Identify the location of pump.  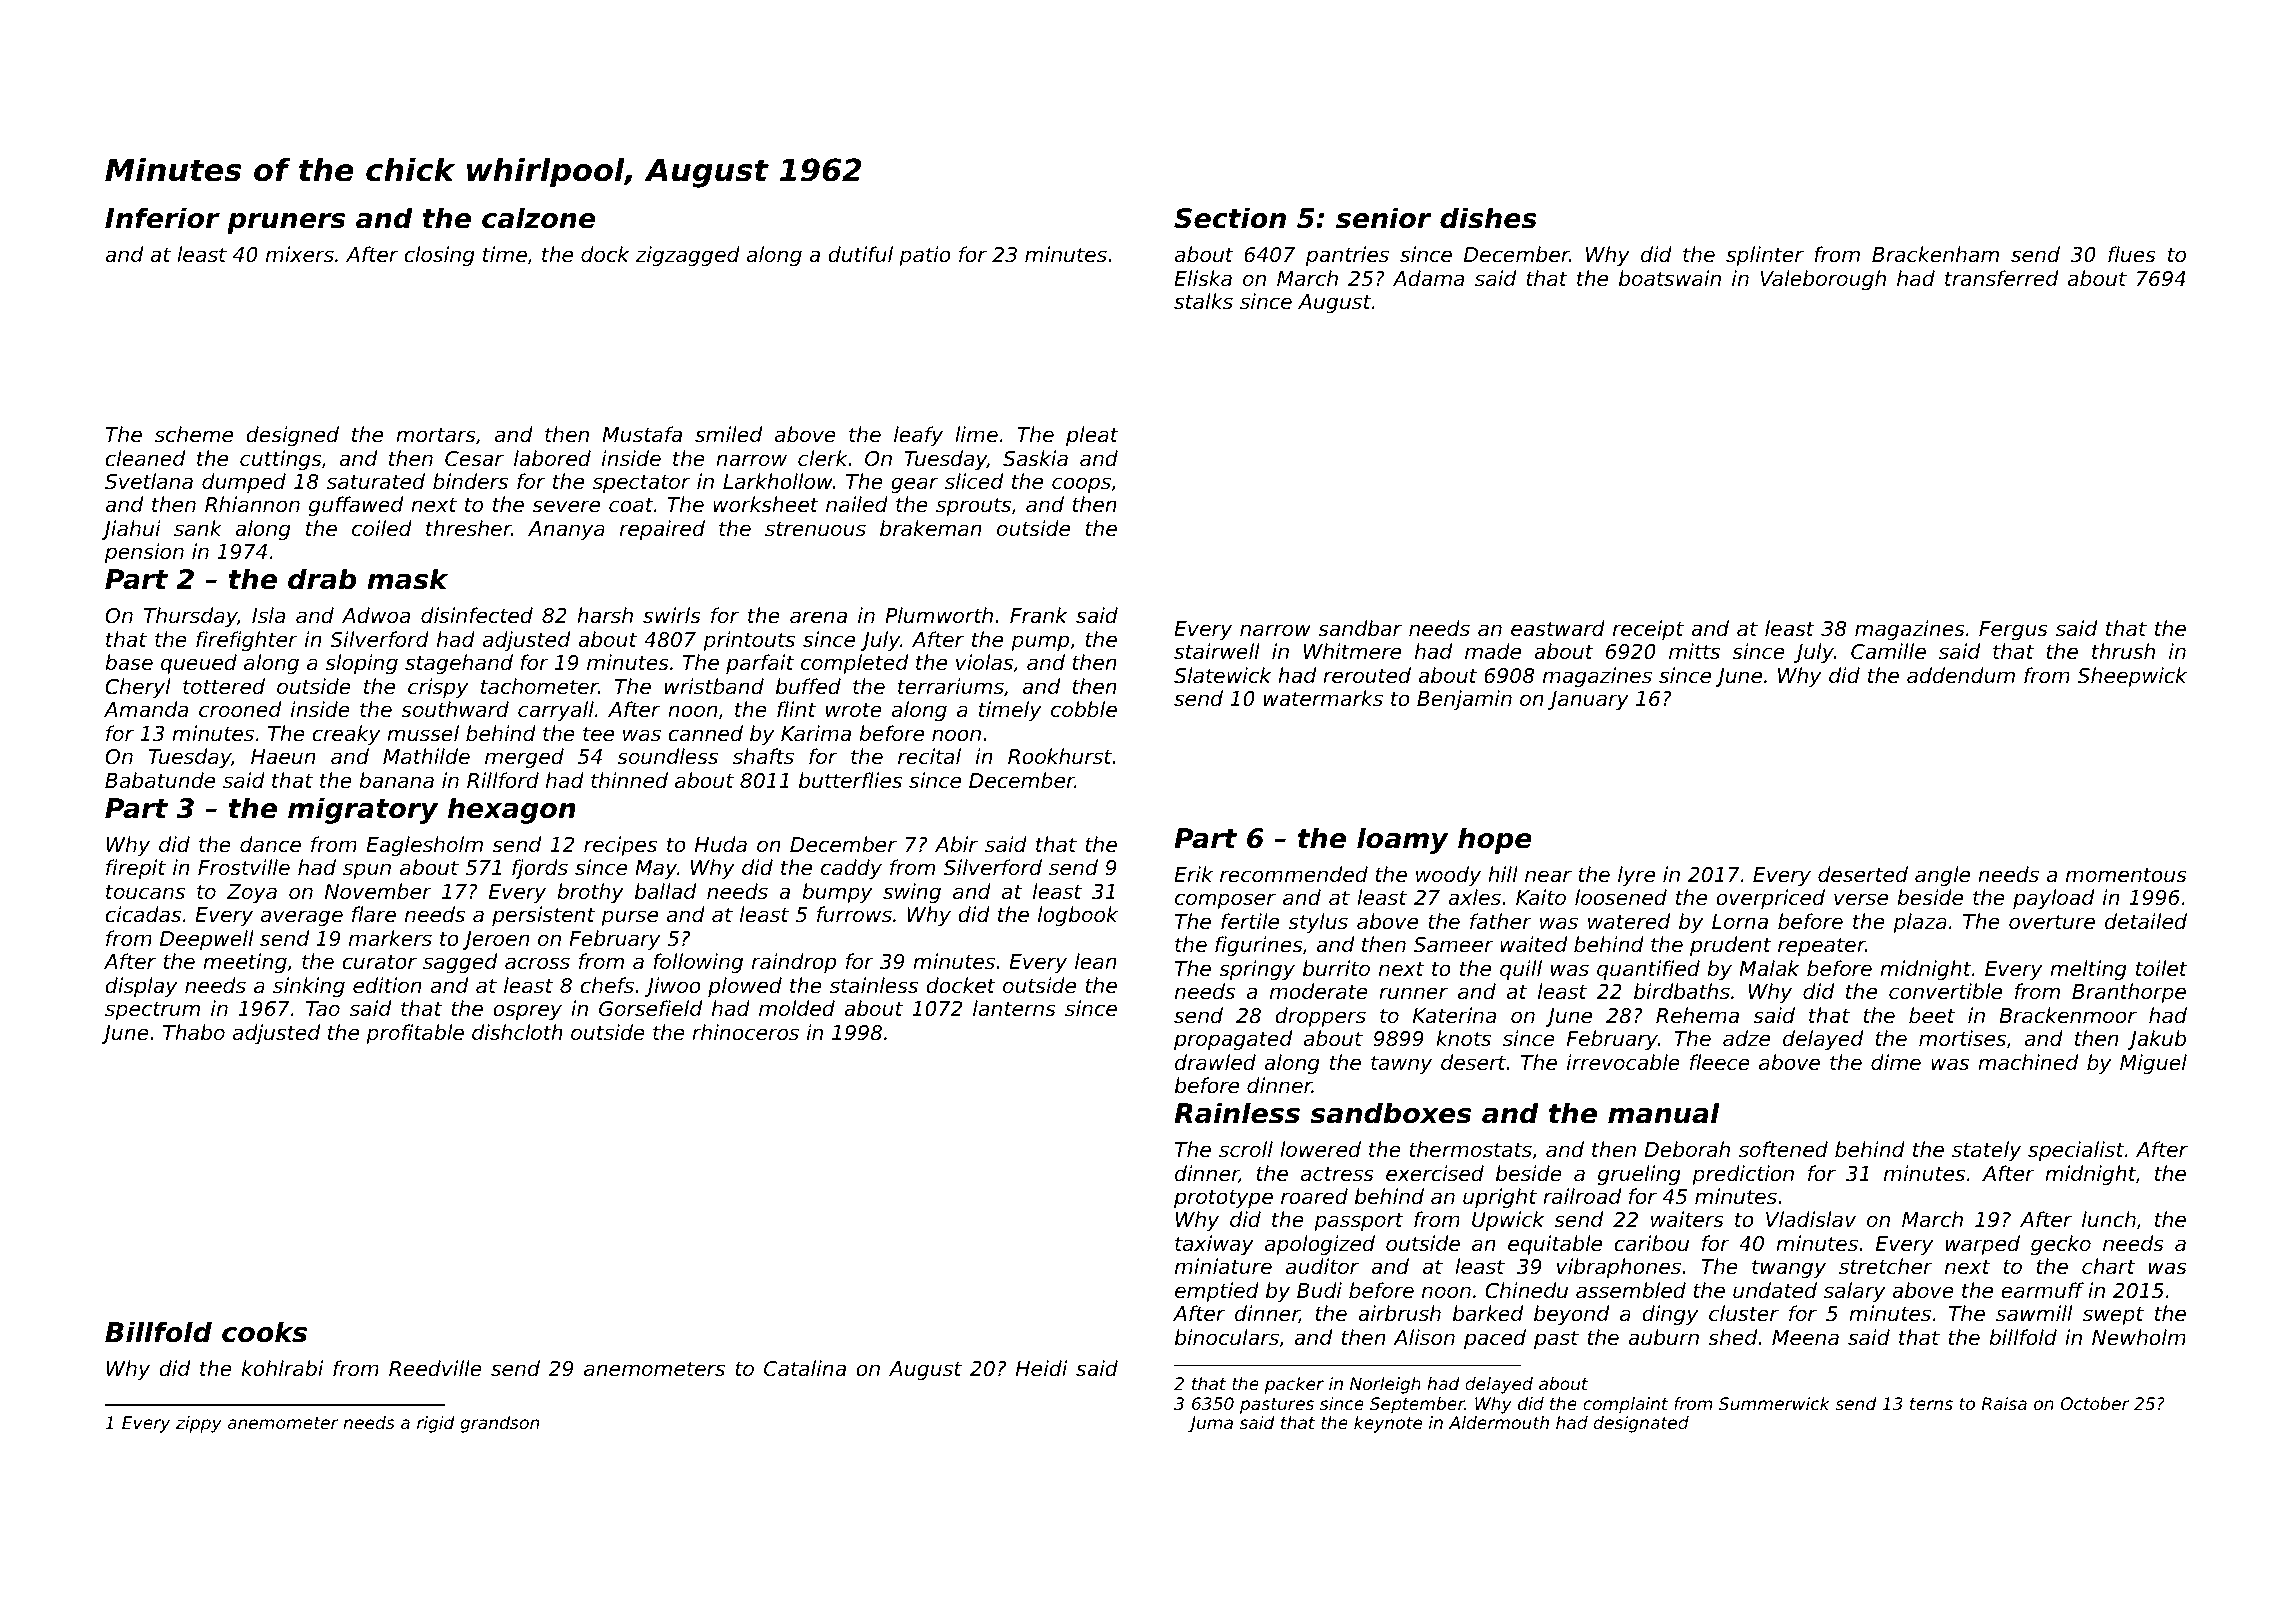
(1040, 643).
